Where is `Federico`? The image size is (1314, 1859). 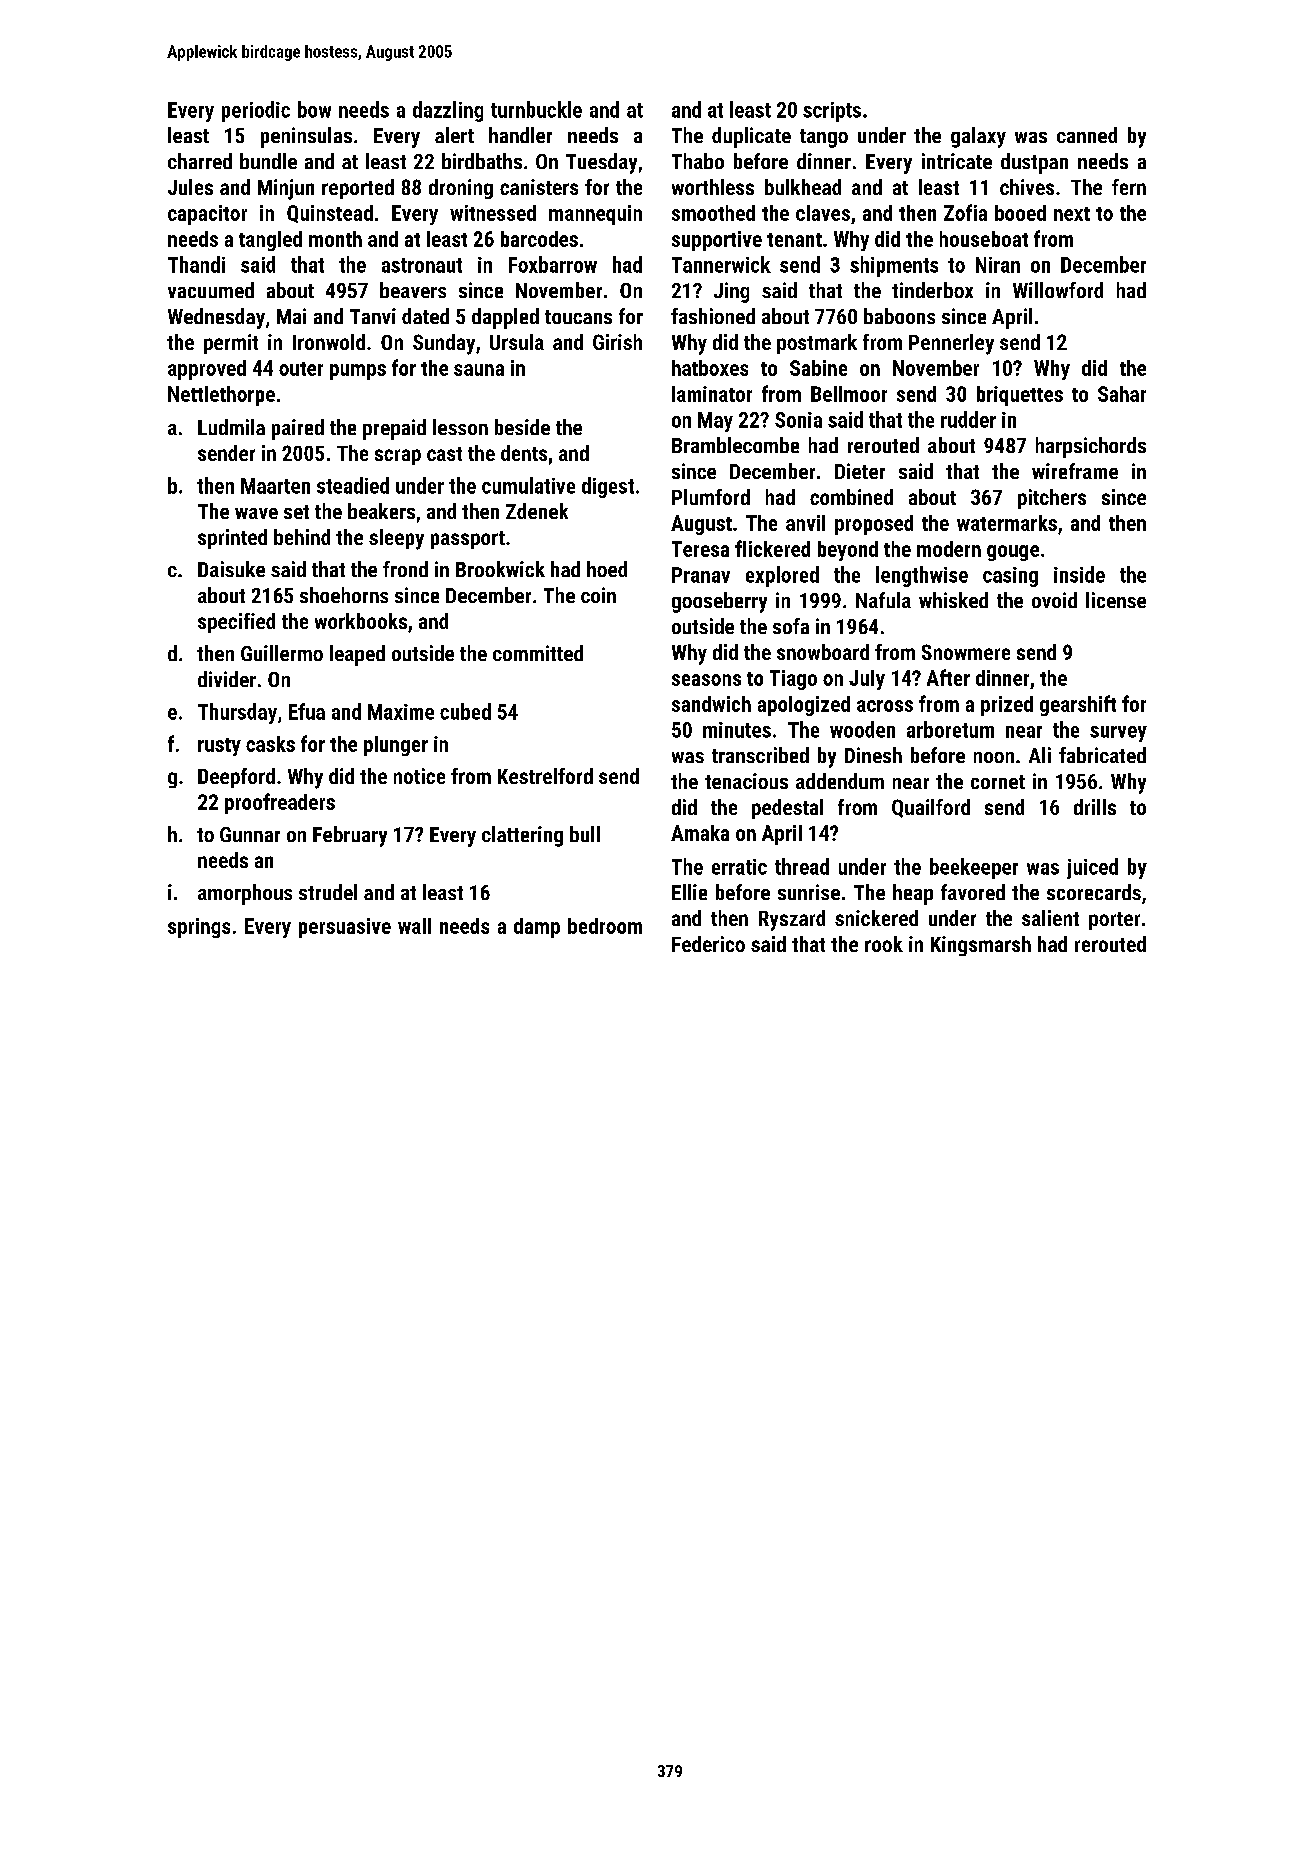 Federico is located at coordinates (708, 944).
